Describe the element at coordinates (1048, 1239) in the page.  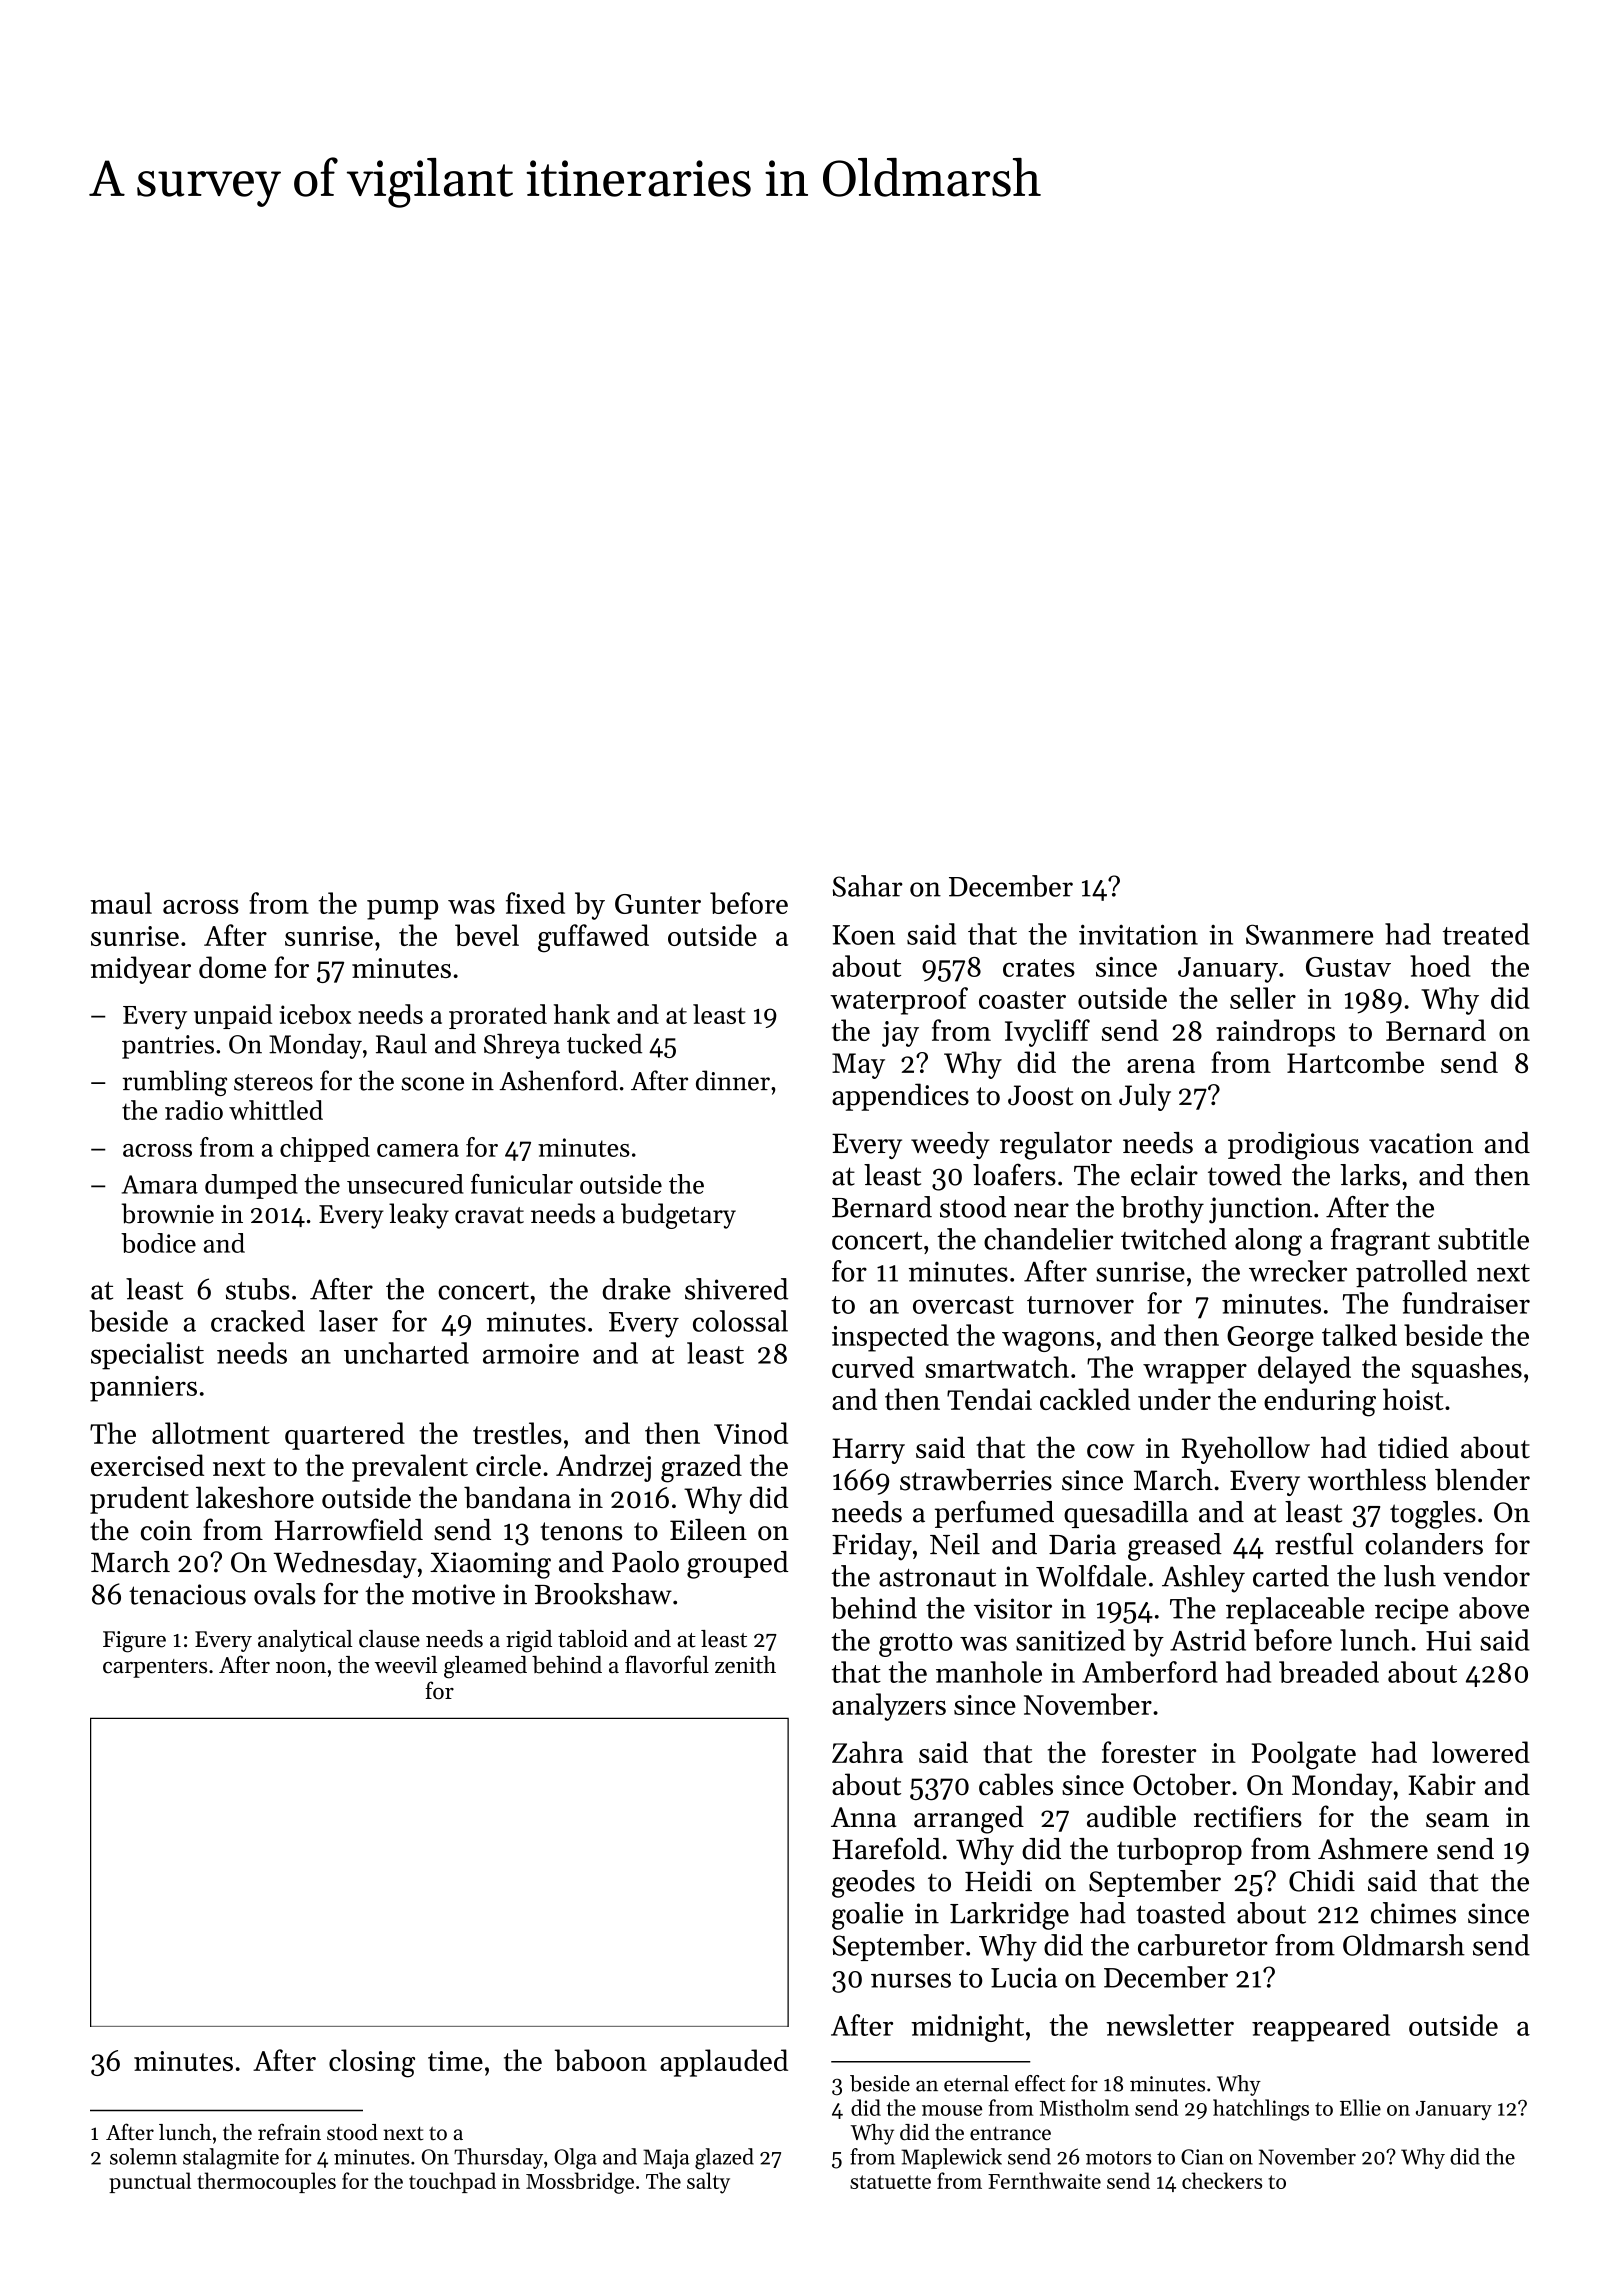
I see `chandelier` at that location.
